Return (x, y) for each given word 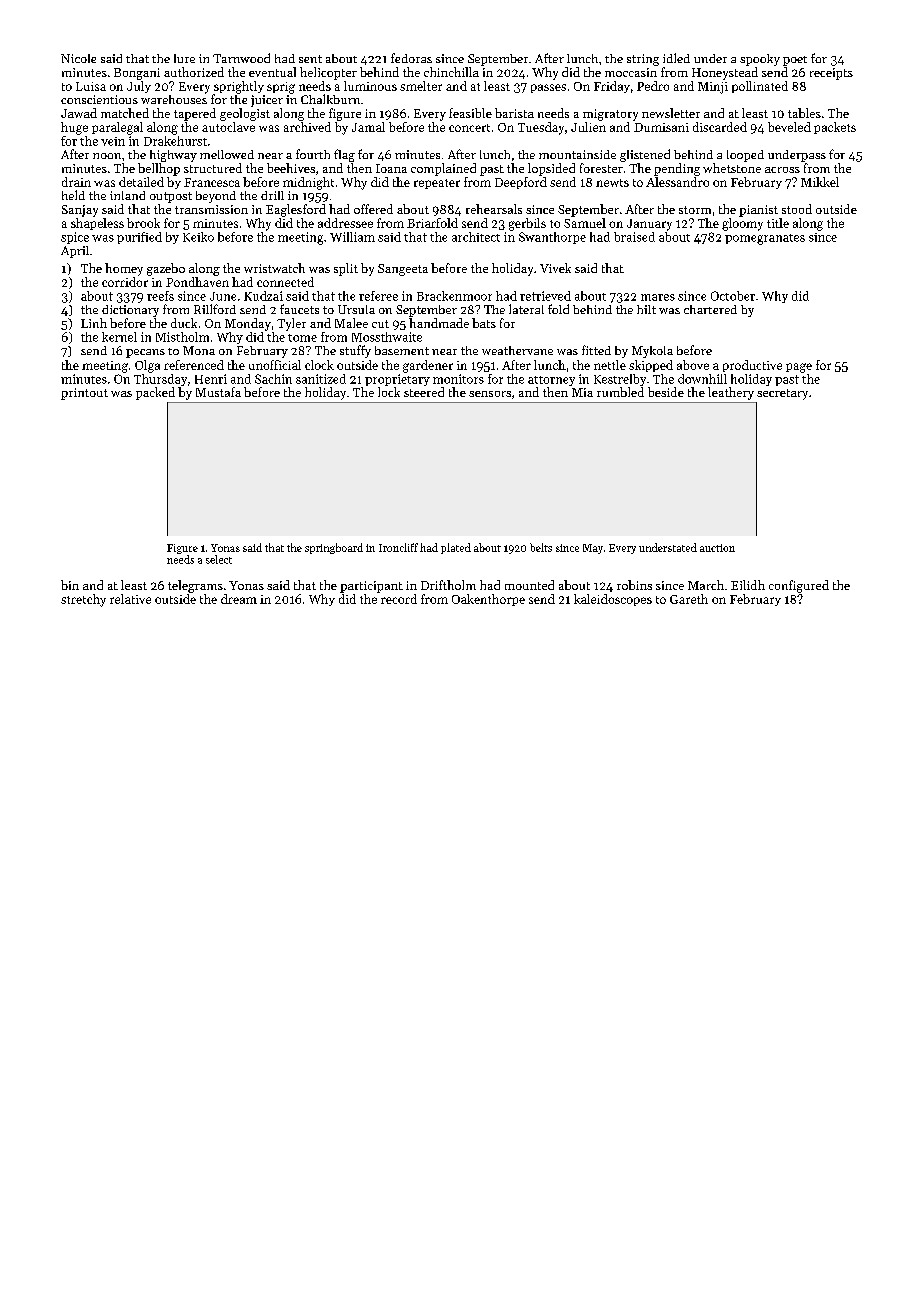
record (399, 599)
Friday (612, 87)
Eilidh (748, 585)
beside (666, 392)
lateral (526, 309)
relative (130, 599)
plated (456, 548)
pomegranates (765, 239)
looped (745, 156)
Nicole (78, 58)
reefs (160, 296)
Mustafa (218, 392)
